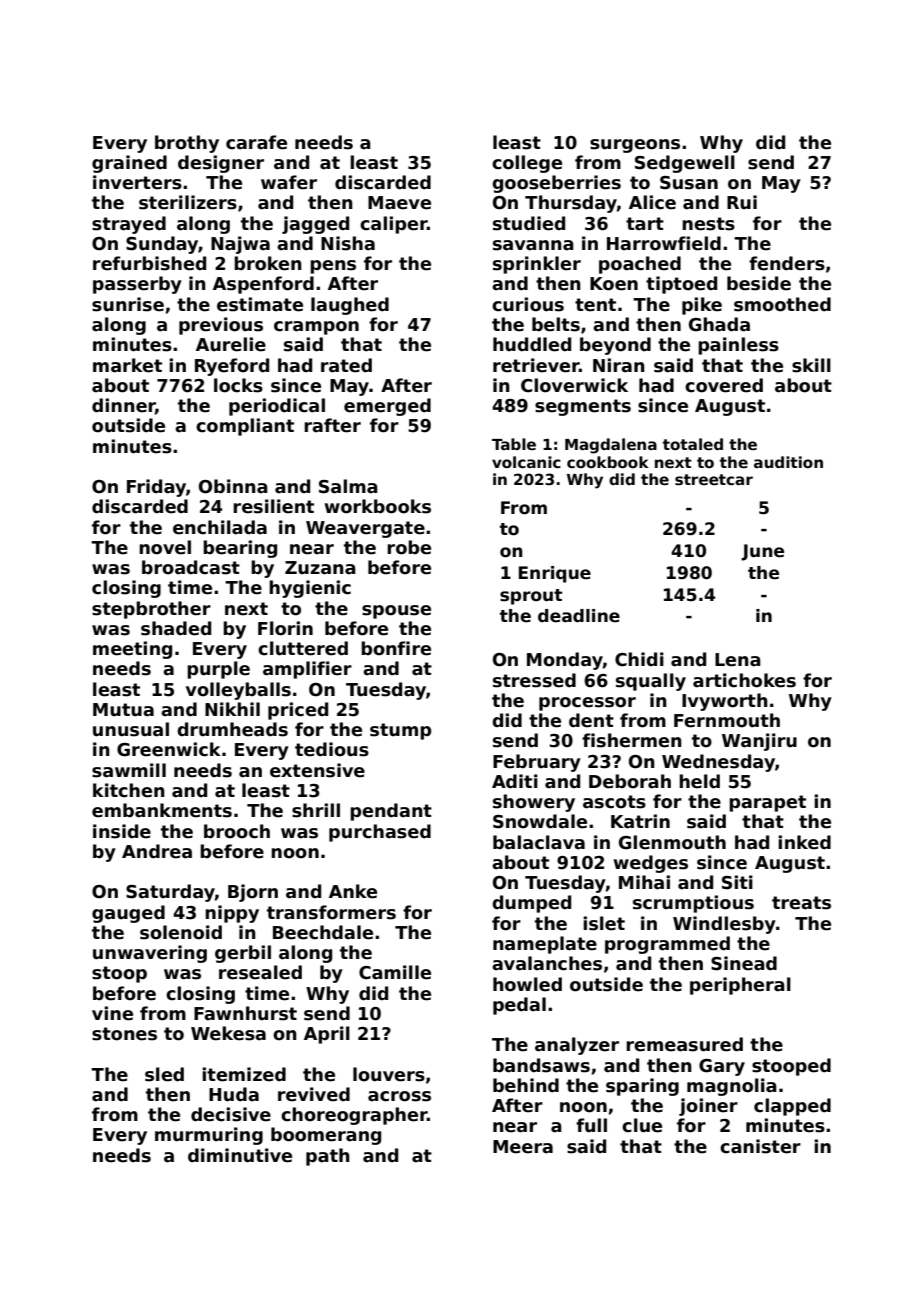 The height and width of the screenshot is (1311, 924). What do you see at coordinates (409, 547) in the screenshot?
I see `robe` at bounding box center [409, 547].
